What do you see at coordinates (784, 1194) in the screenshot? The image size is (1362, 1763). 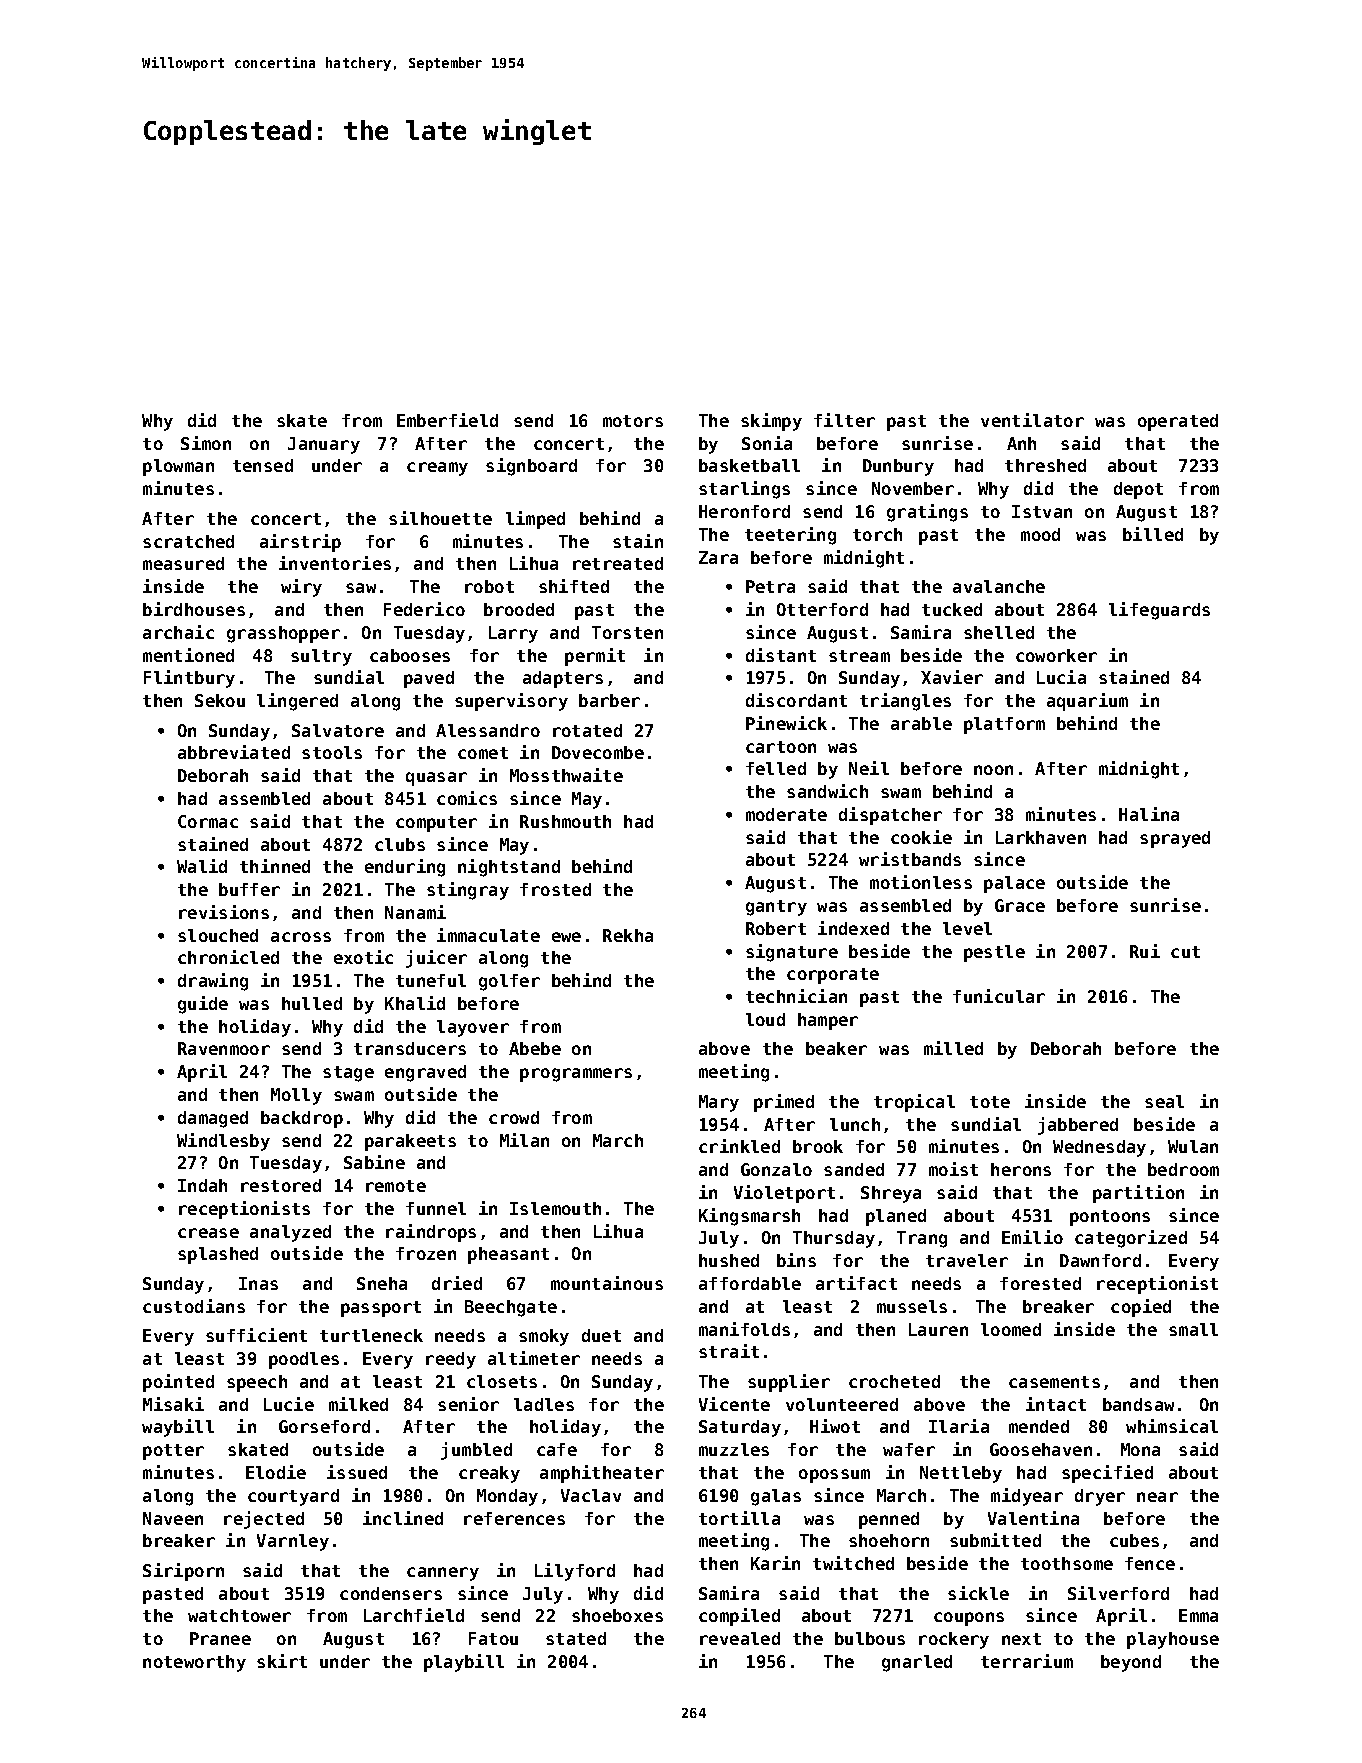 I see `Violetport` at bounding box center [784, 1194].
